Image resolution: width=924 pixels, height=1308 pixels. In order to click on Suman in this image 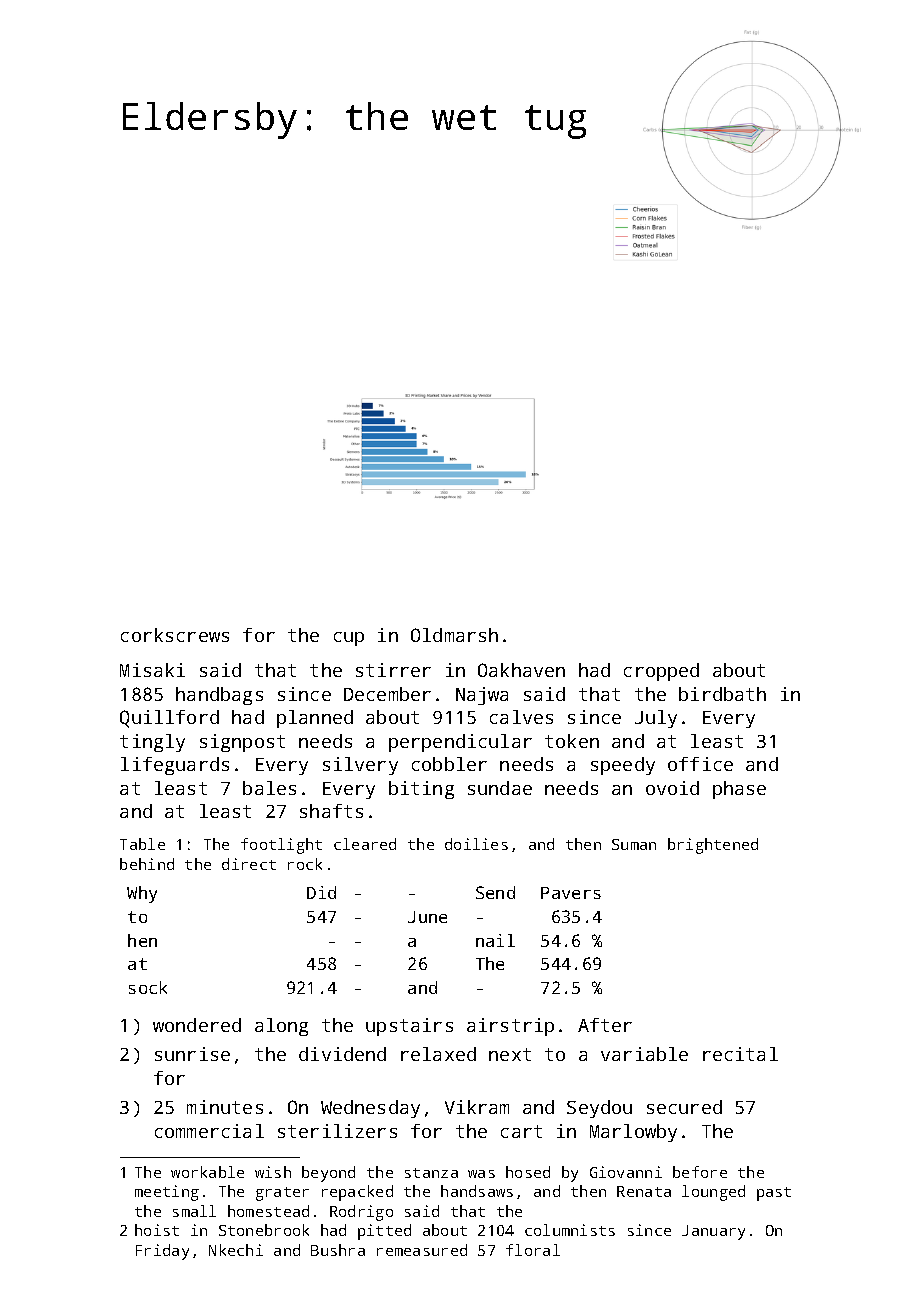, I will do `click(634, 844)`.
